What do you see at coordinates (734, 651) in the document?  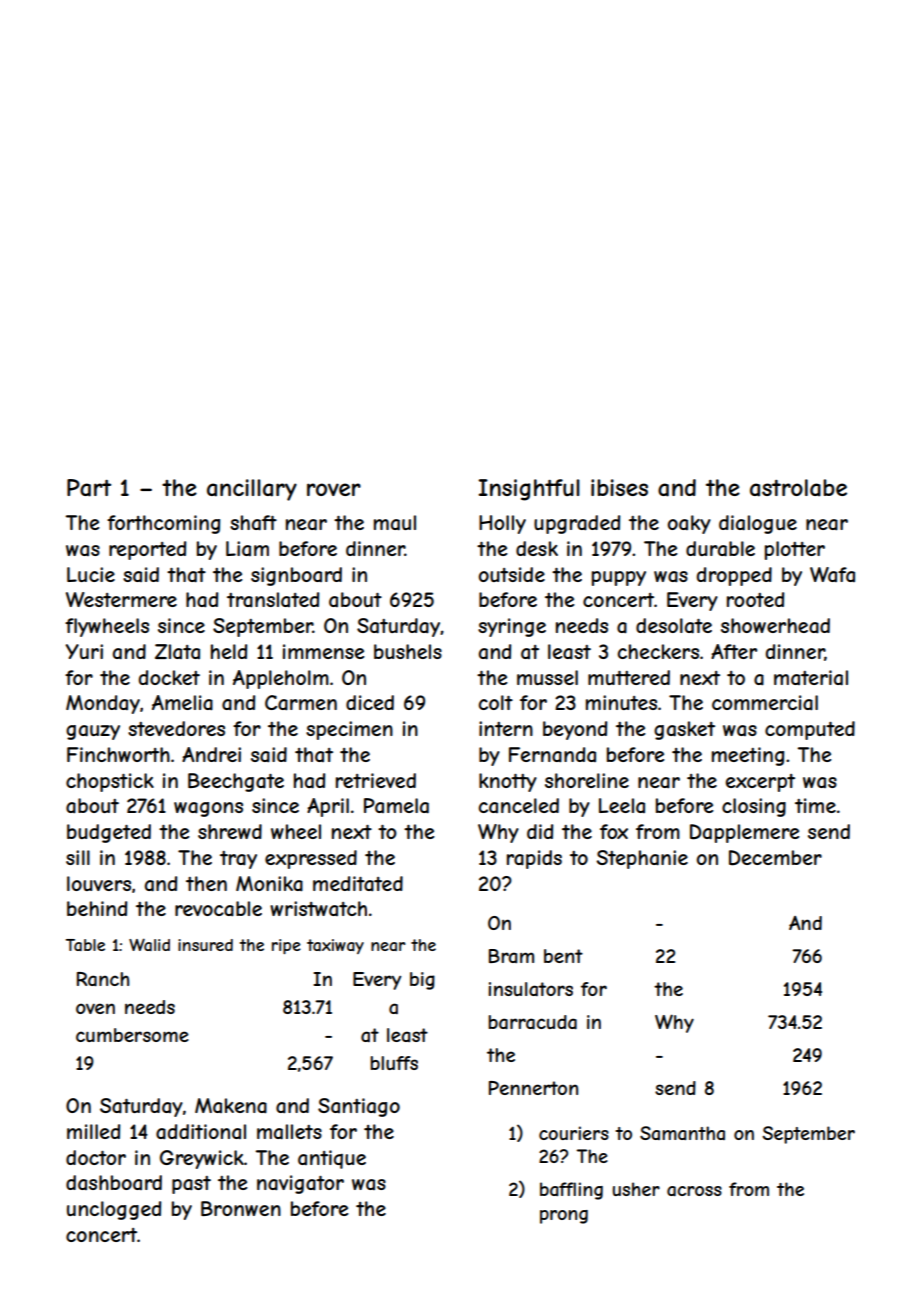 I see `After` at bounding box center [734, 651].
